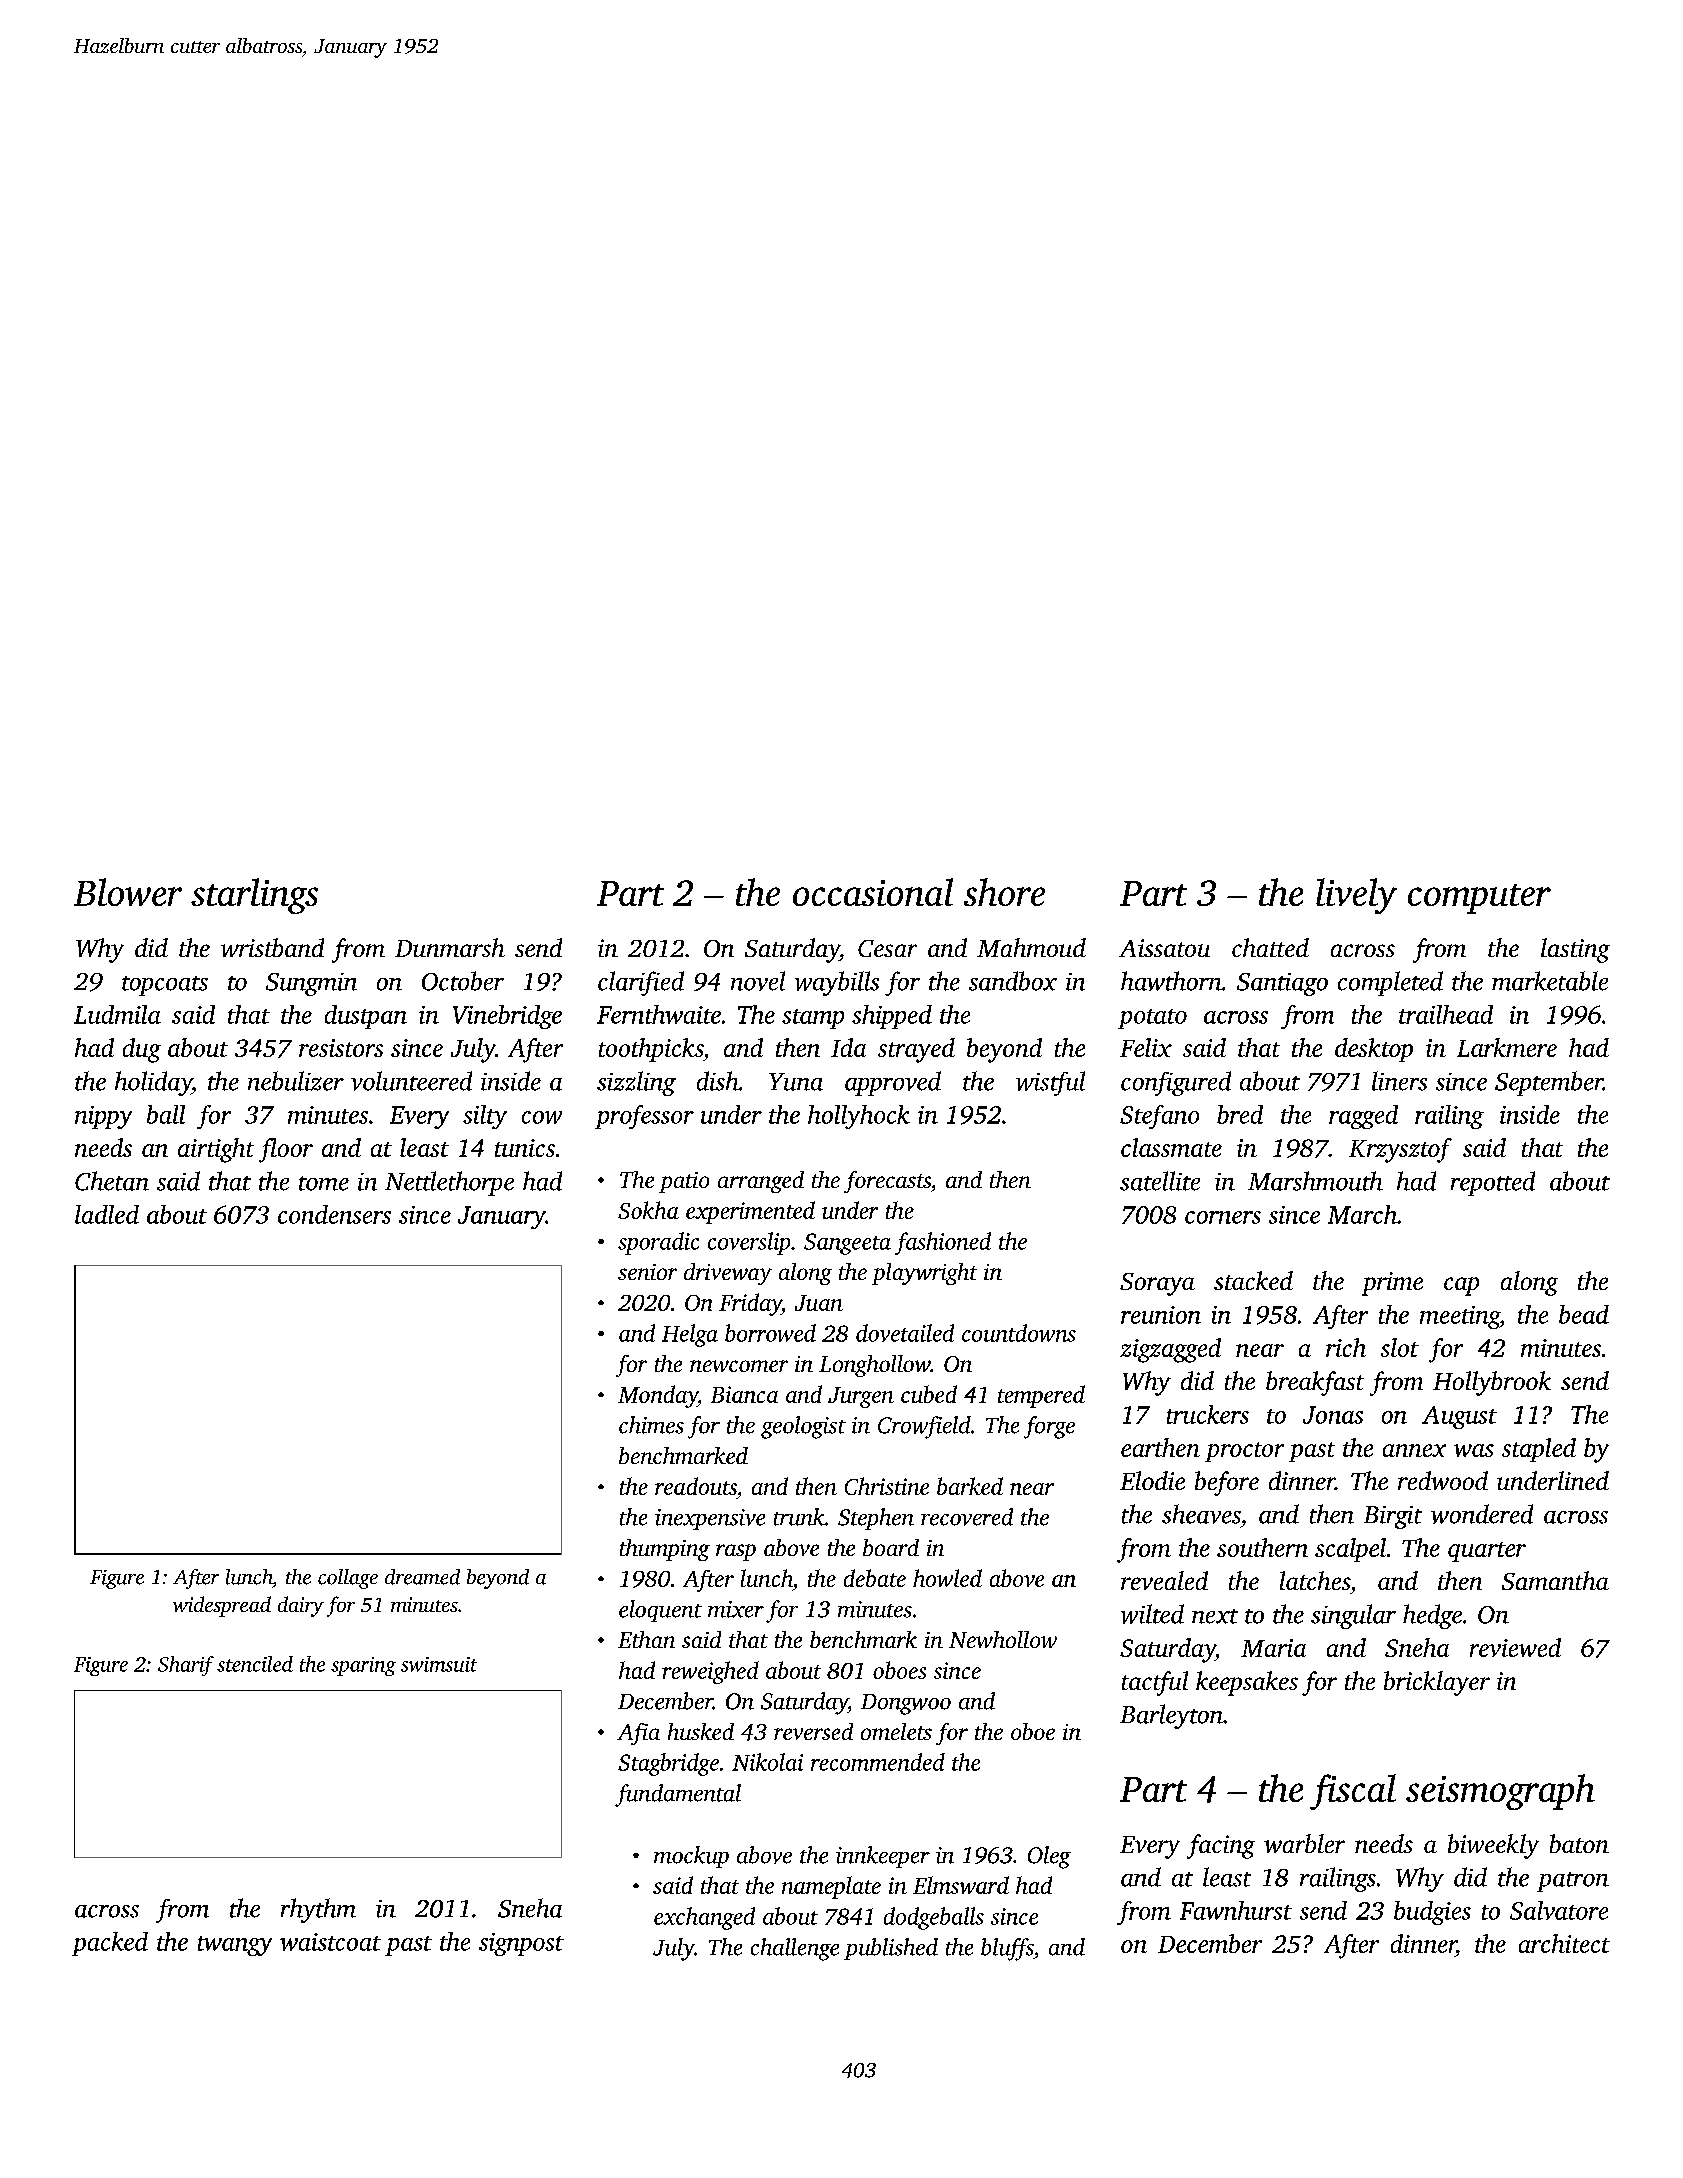  Describe the element at coordinates (1004, 892) in the page. I see `shore` at that location.
